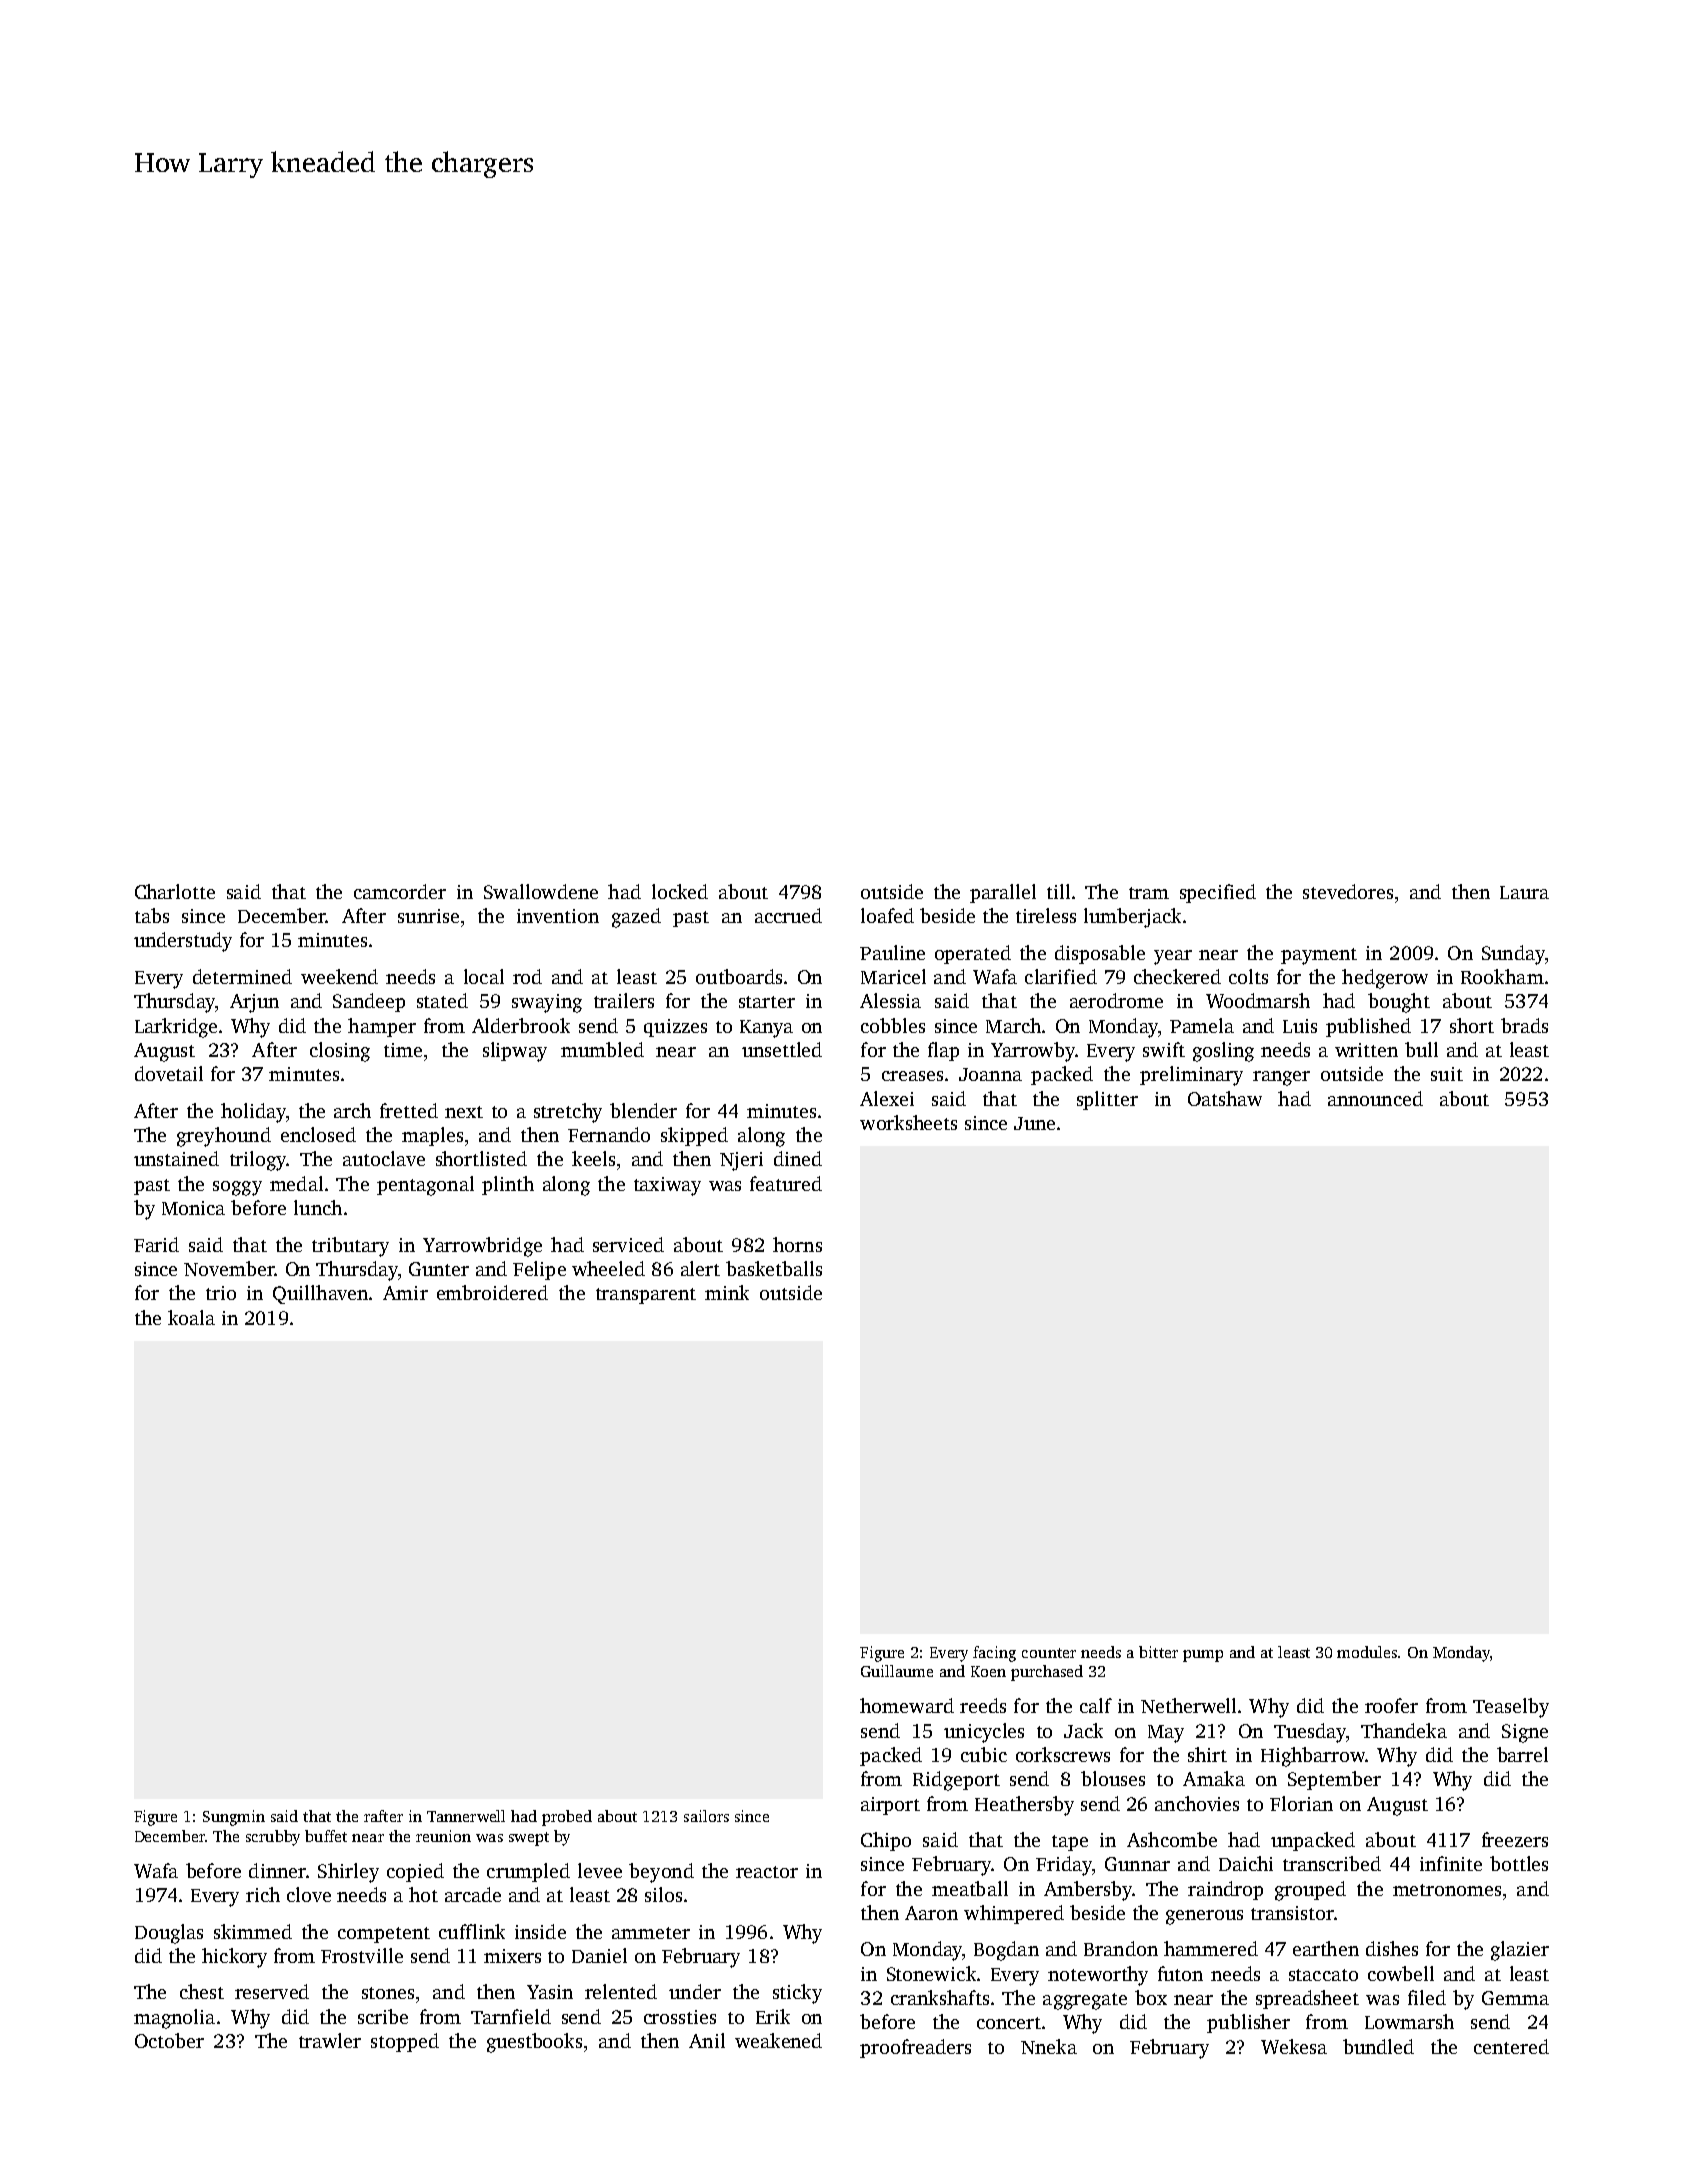  What do you see at coordinates (405, 1293) in the document?
I see `Amir` at bounding box center [405, 1293].
